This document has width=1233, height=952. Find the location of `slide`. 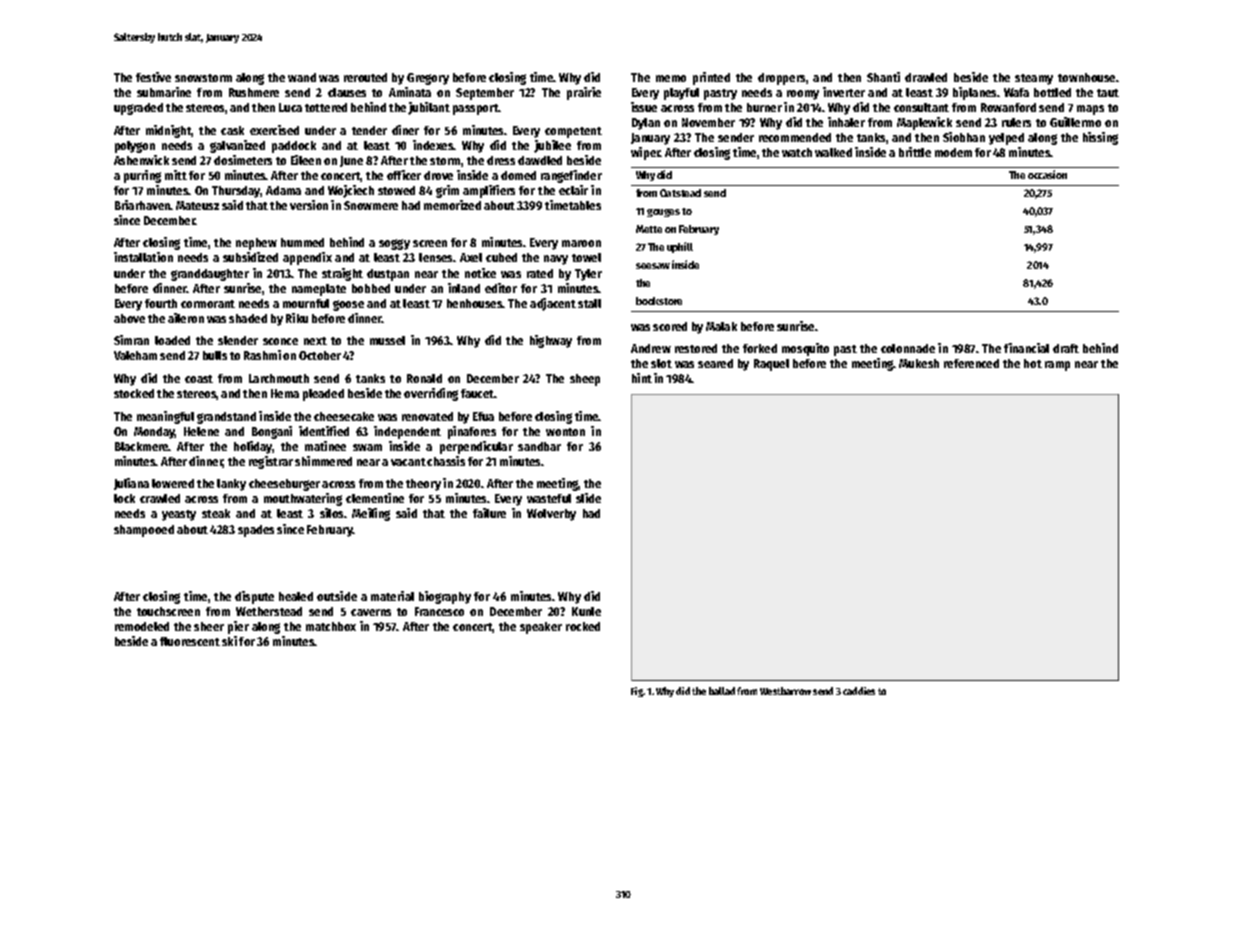

slide is located at coordinates (588, 498).
